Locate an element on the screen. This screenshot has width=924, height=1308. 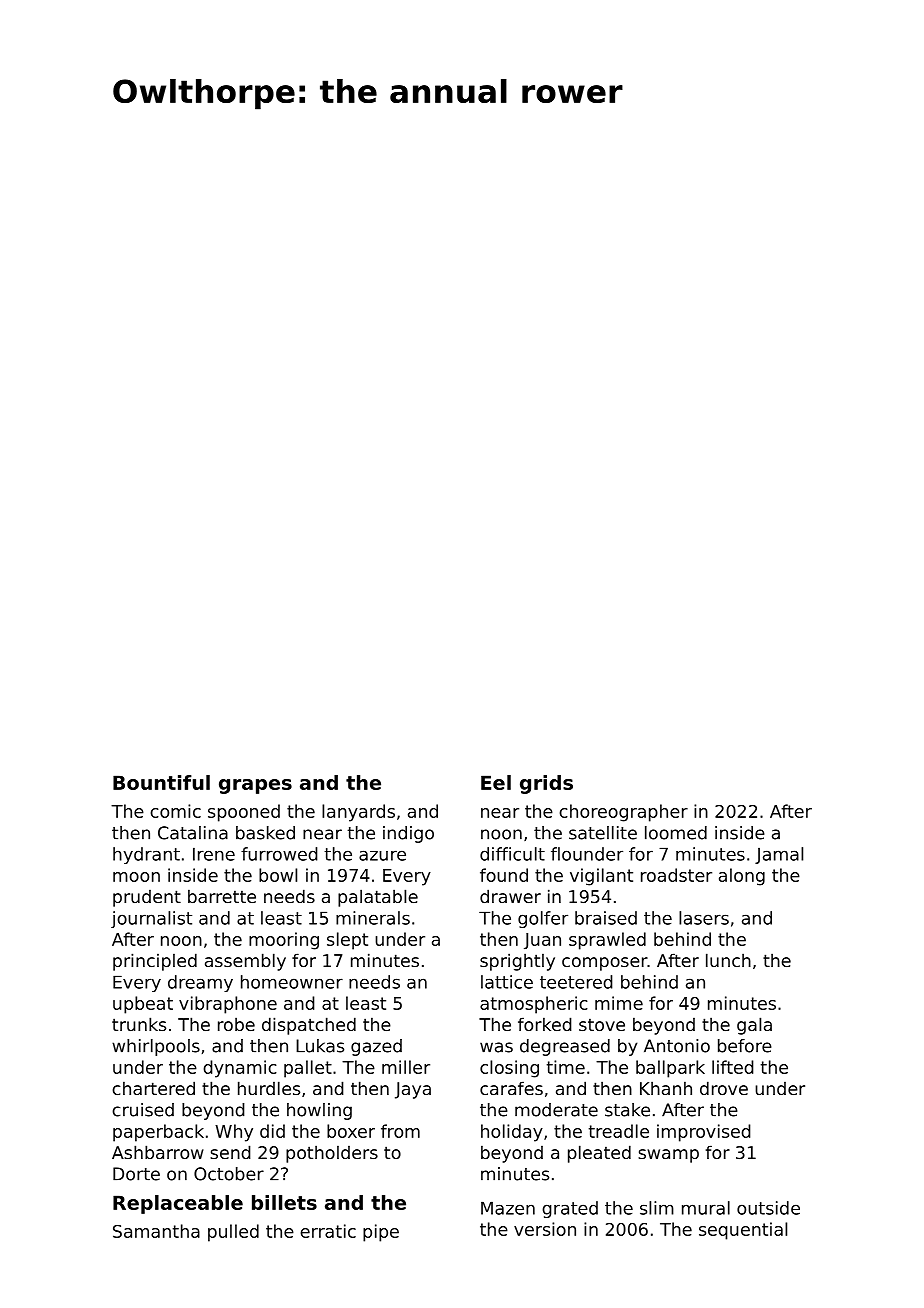
mime is located at coordinates (619, 1003).
